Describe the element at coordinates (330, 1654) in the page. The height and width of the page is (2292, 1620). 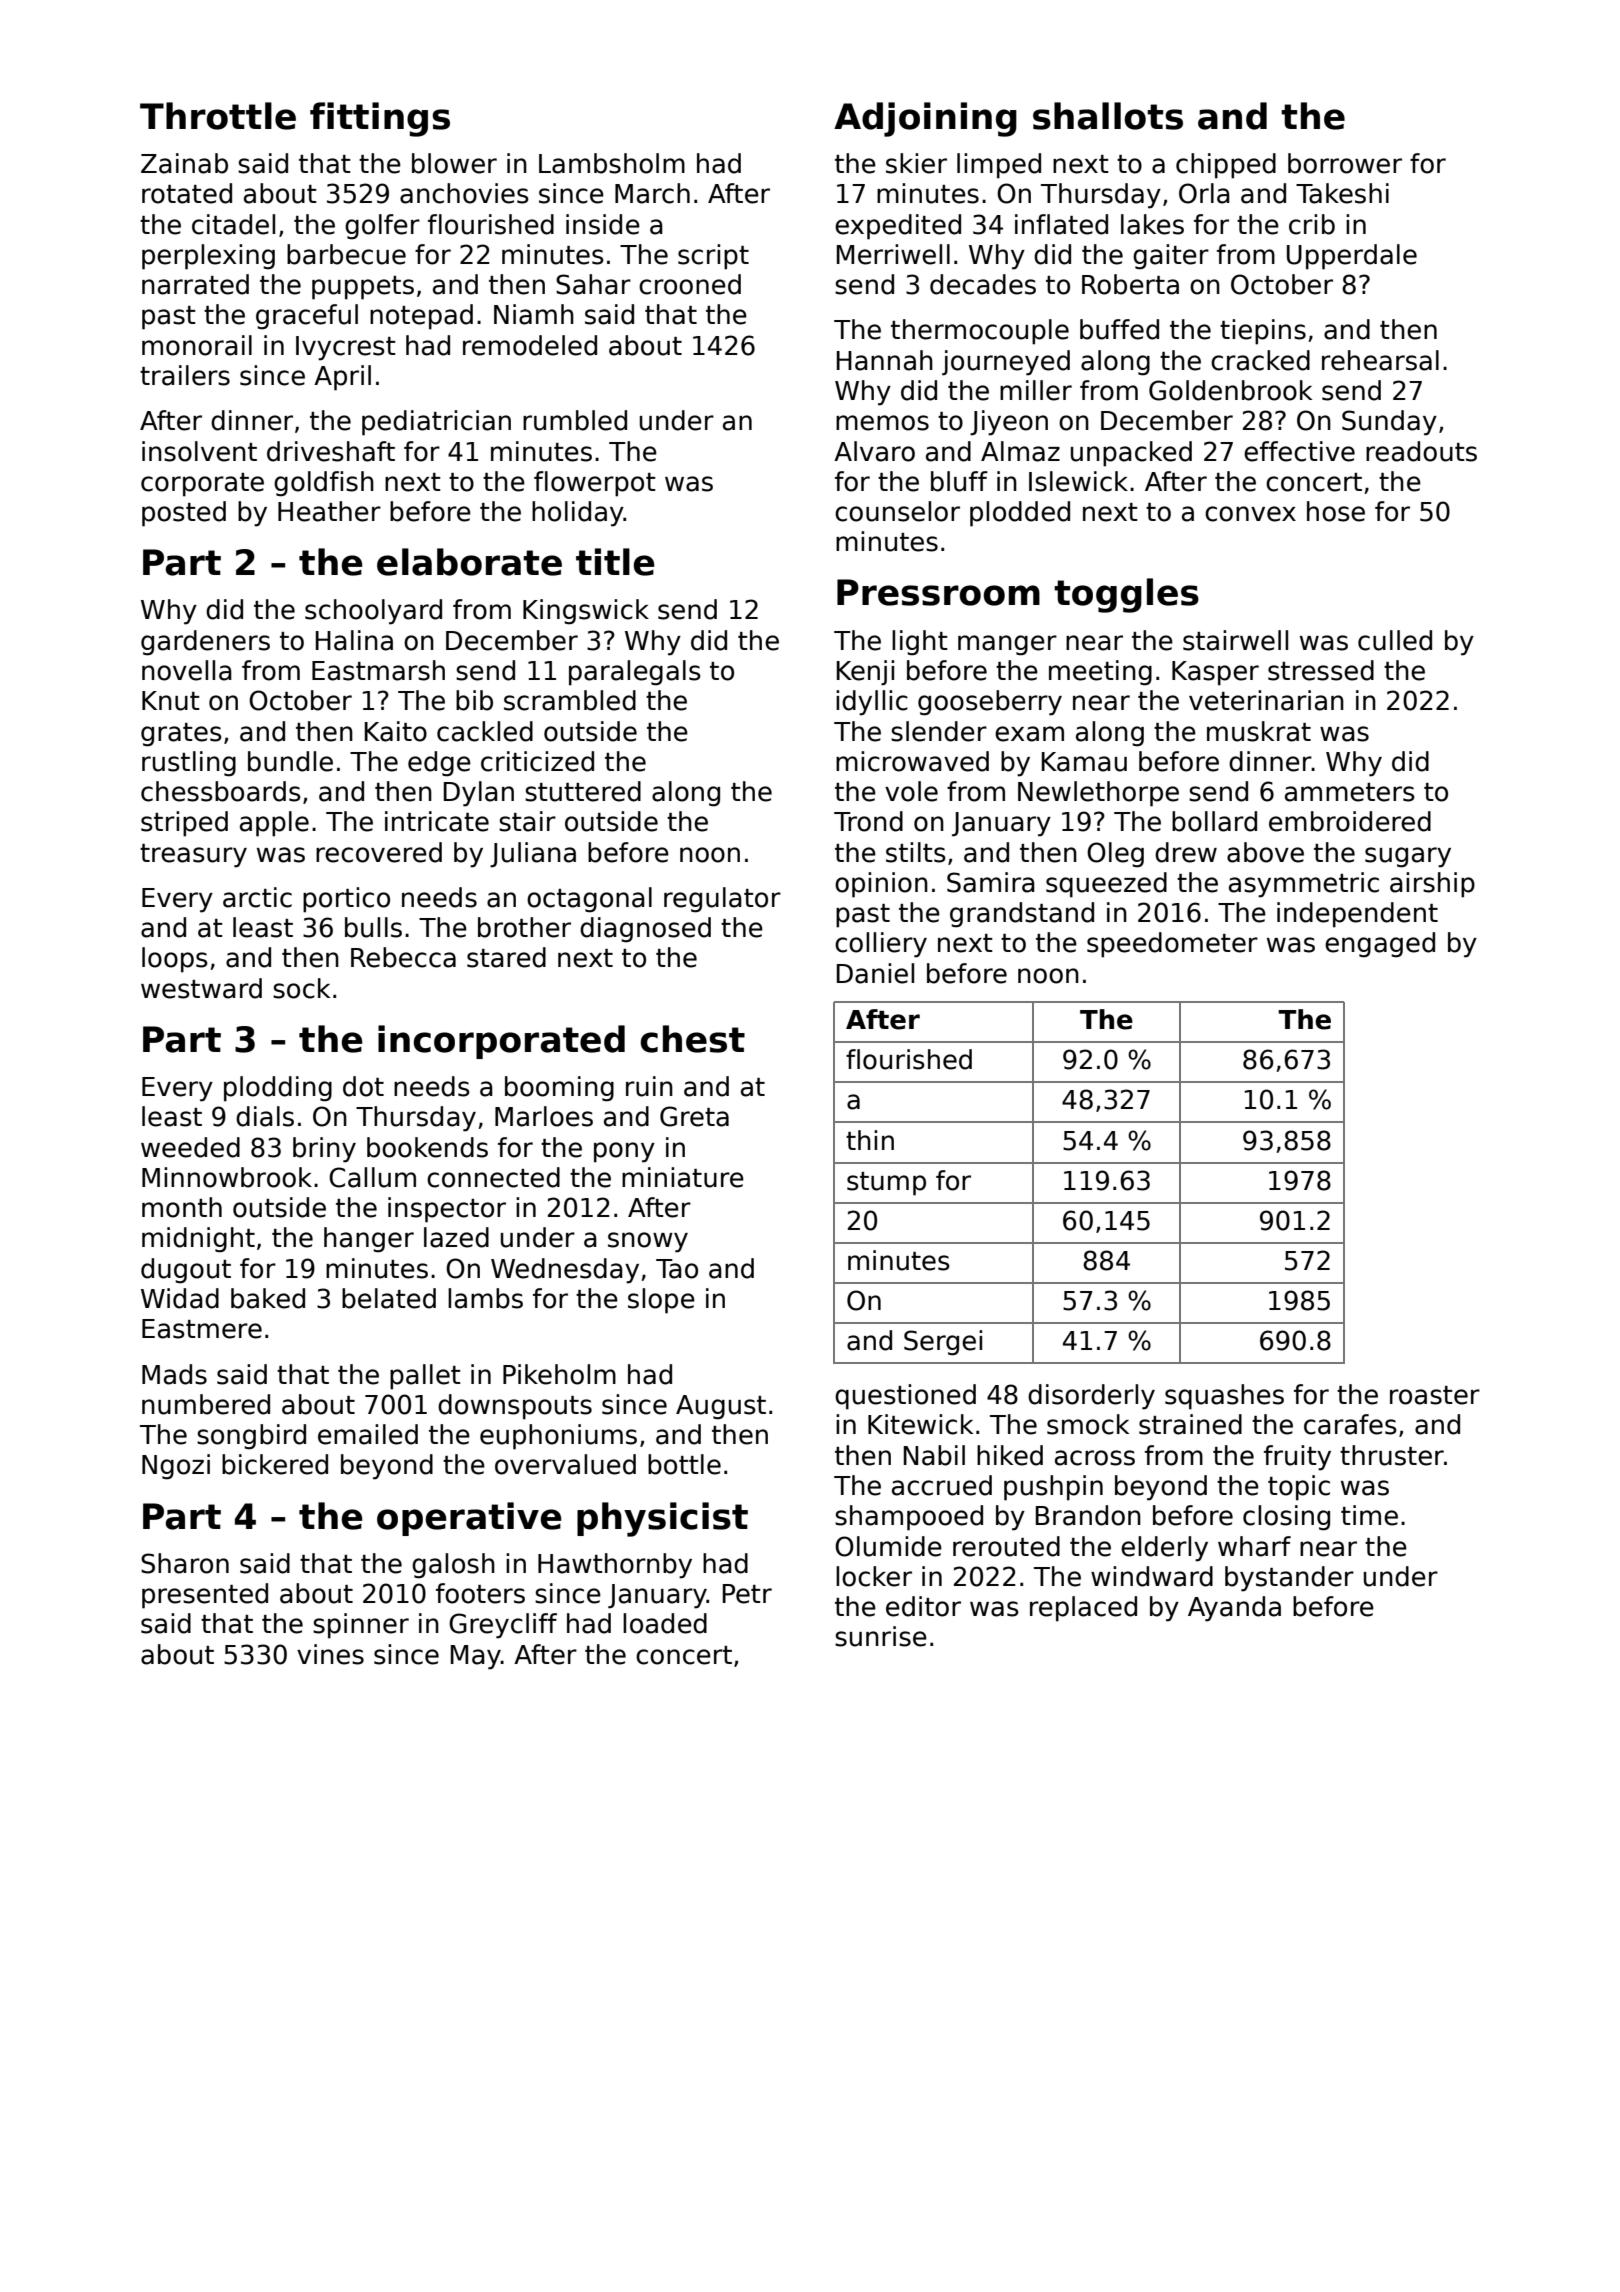
I see `vines` at that location.
